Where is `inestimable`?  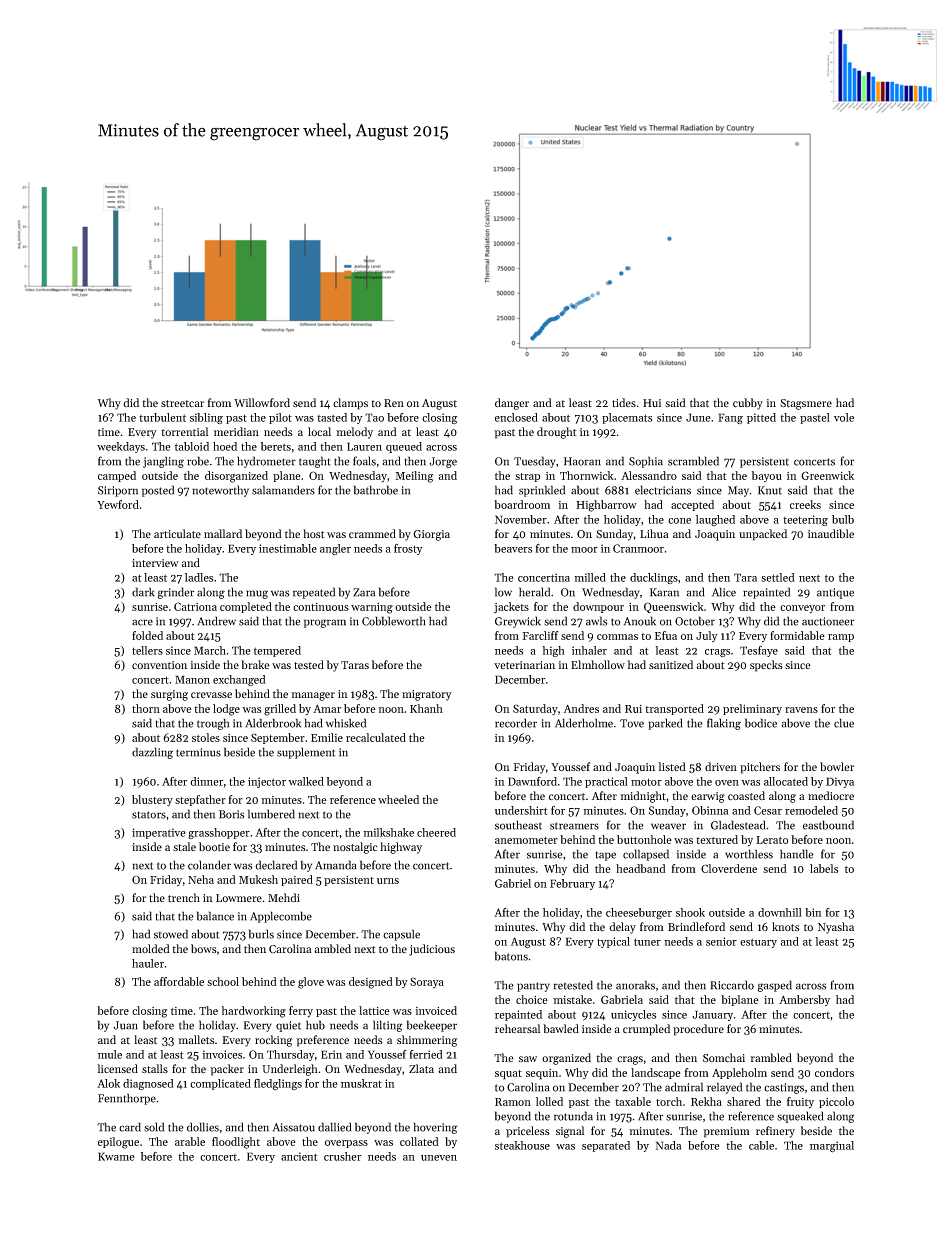
inestimable is located at coordinates (288, 548).
